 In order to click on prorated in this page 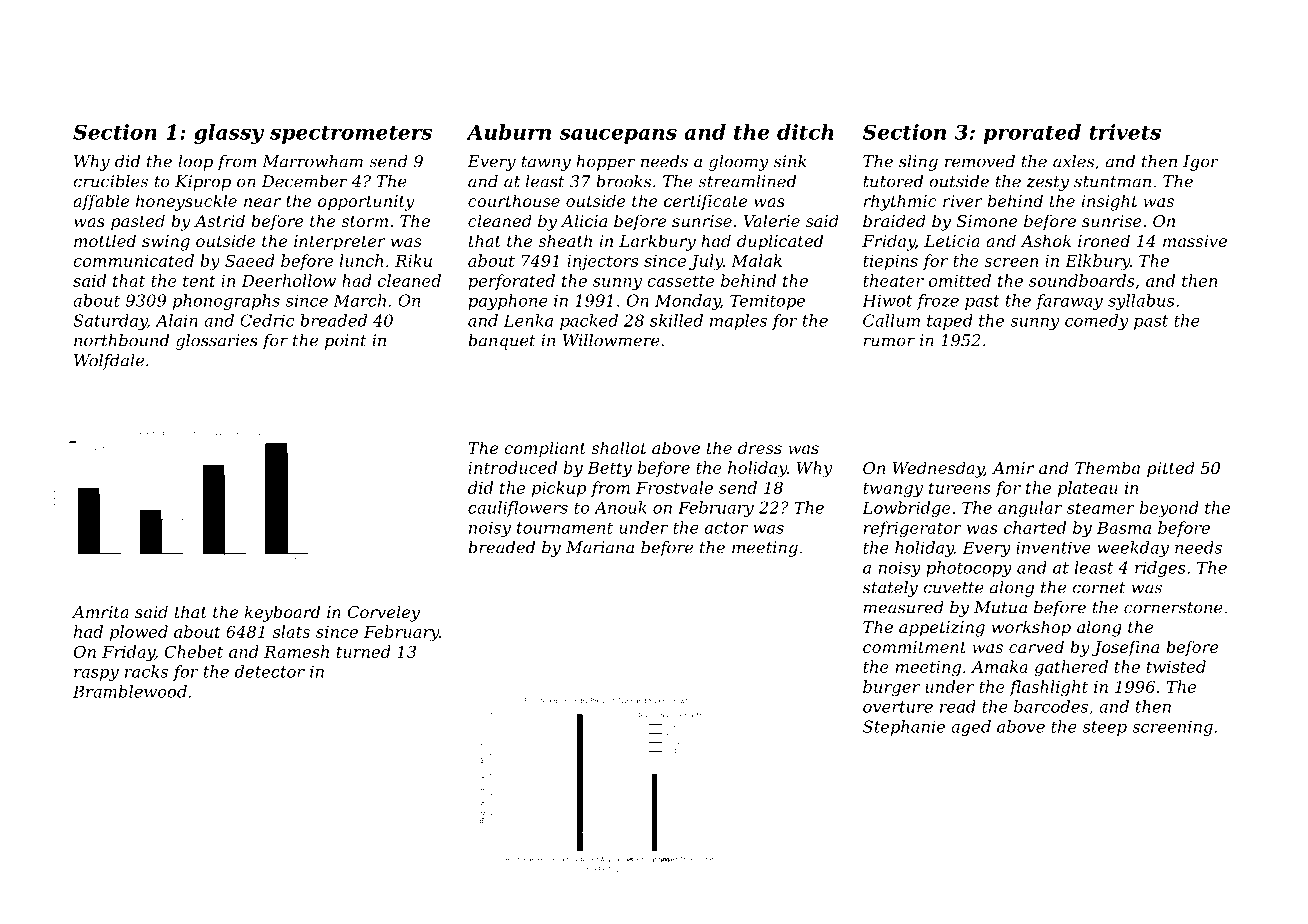, I will do `click(1032, 134)`.
